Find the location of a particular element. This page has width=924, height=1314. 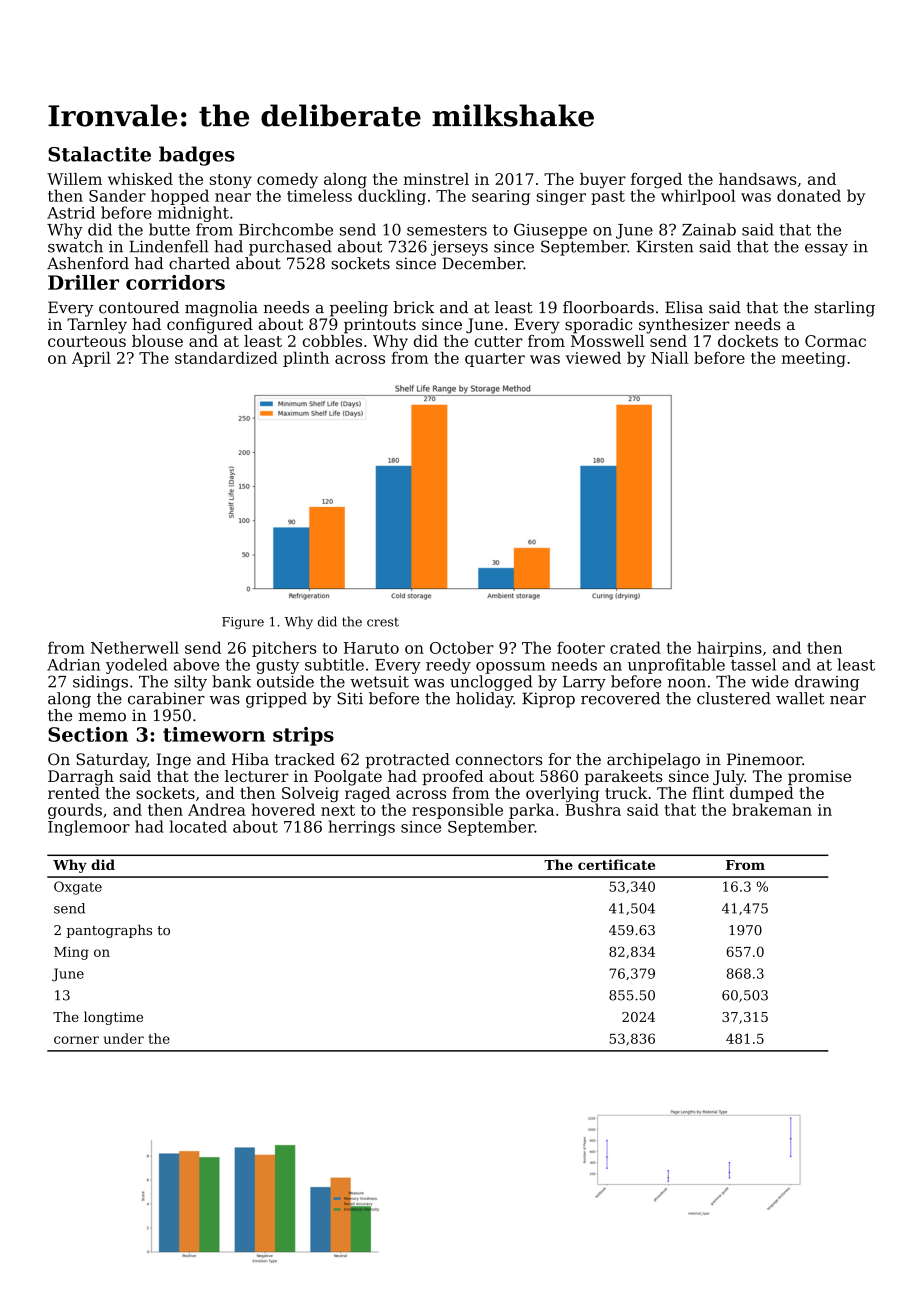

printouts is located at coordinates (380, 326).
